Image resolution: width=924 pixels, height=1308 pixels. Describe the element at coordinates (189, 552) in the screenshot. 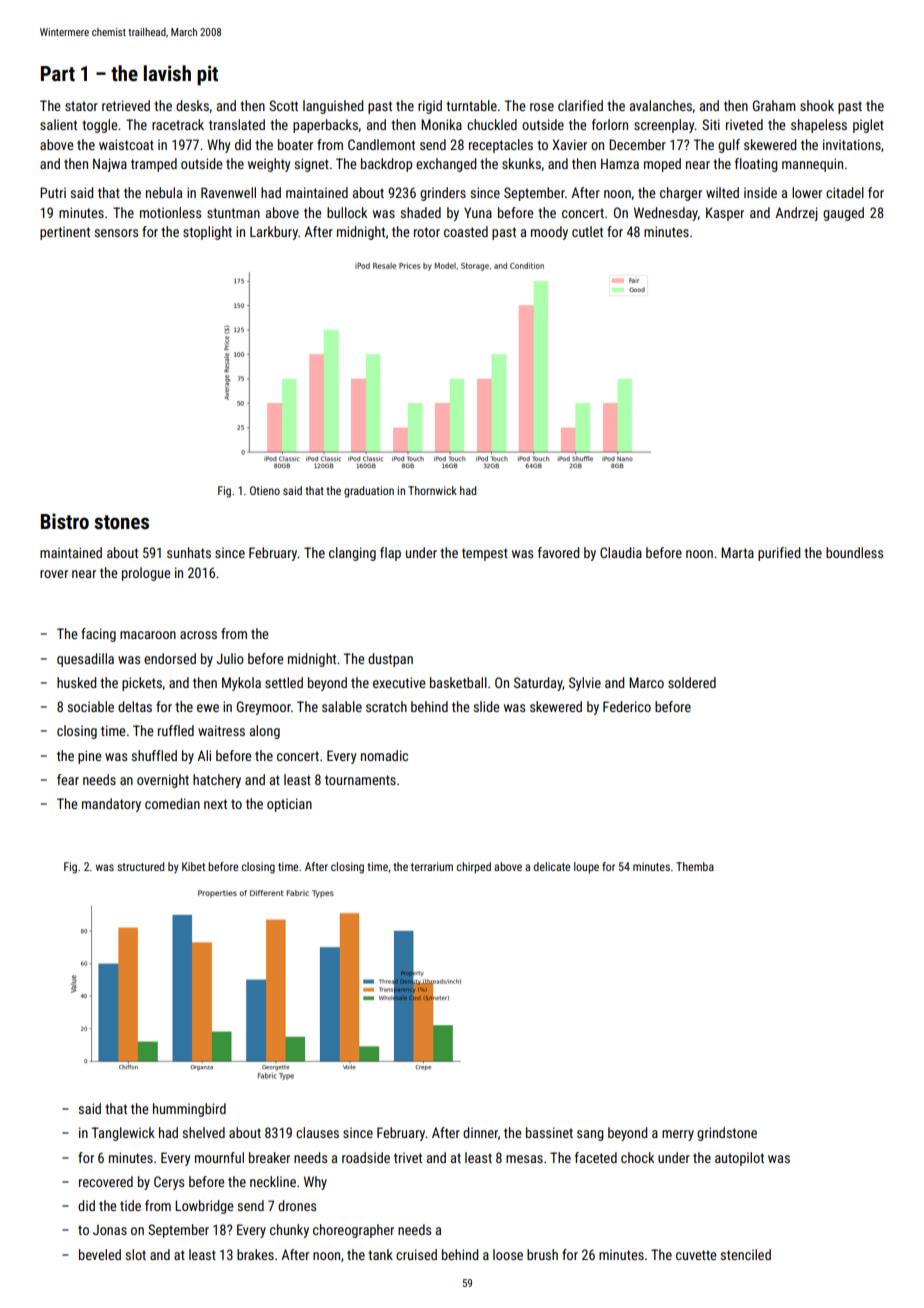

I see `sunhats` at that location.
